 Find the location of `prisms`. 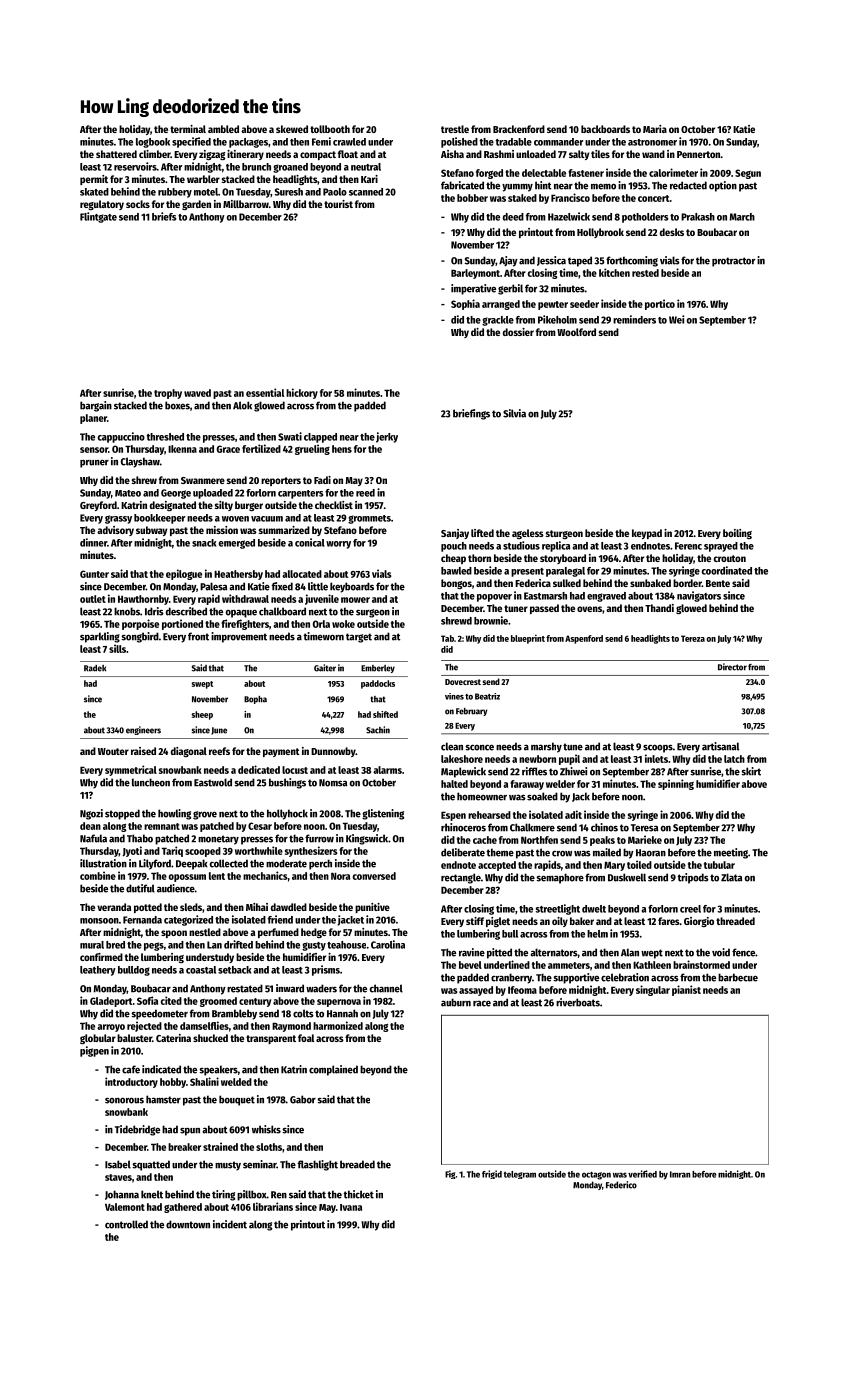

prisms is located at coordinates (326, 970).
